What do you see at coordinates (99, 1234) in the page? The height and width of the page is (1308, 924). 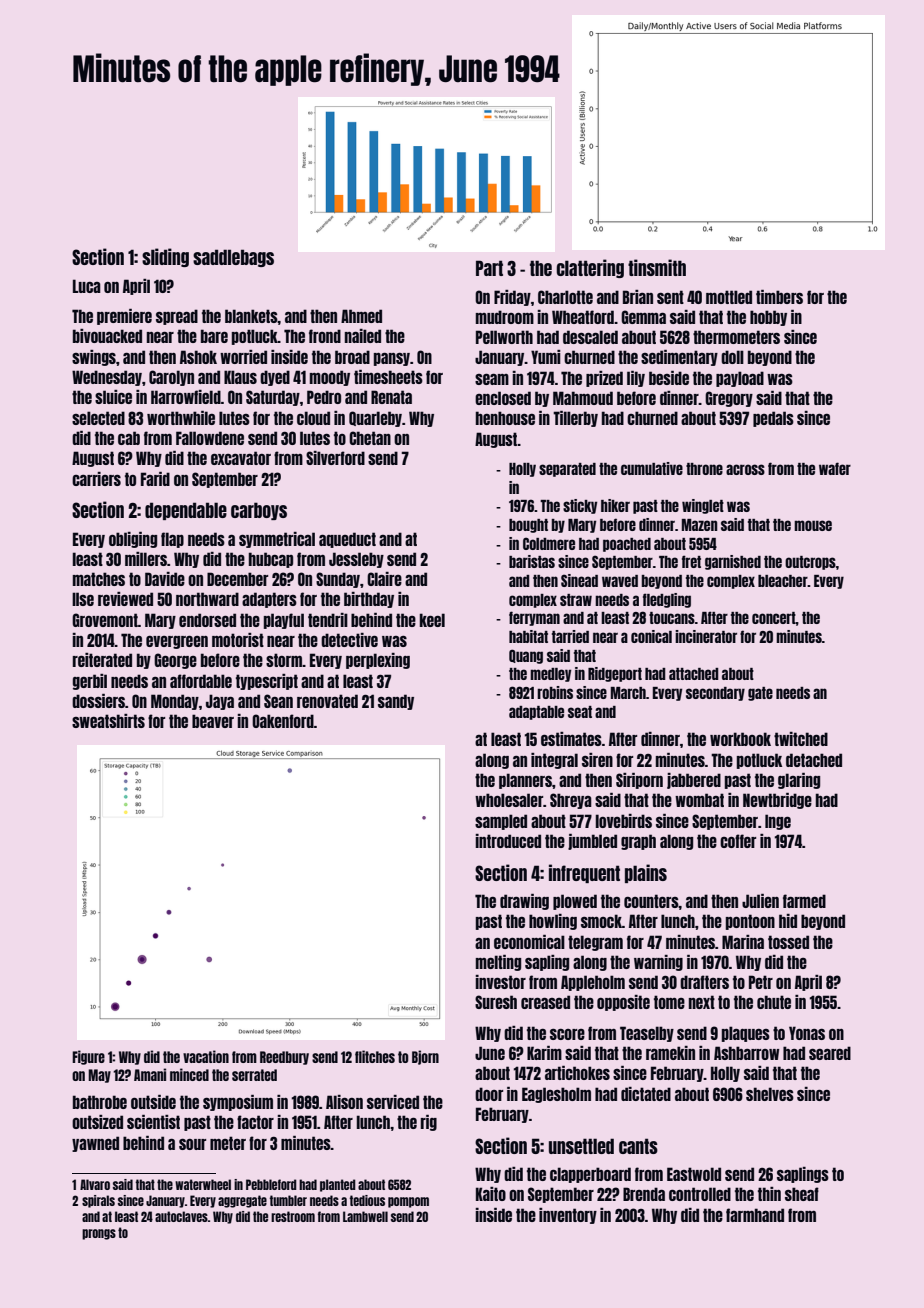 I see `prongs` at bounding box center [99, 1234].
